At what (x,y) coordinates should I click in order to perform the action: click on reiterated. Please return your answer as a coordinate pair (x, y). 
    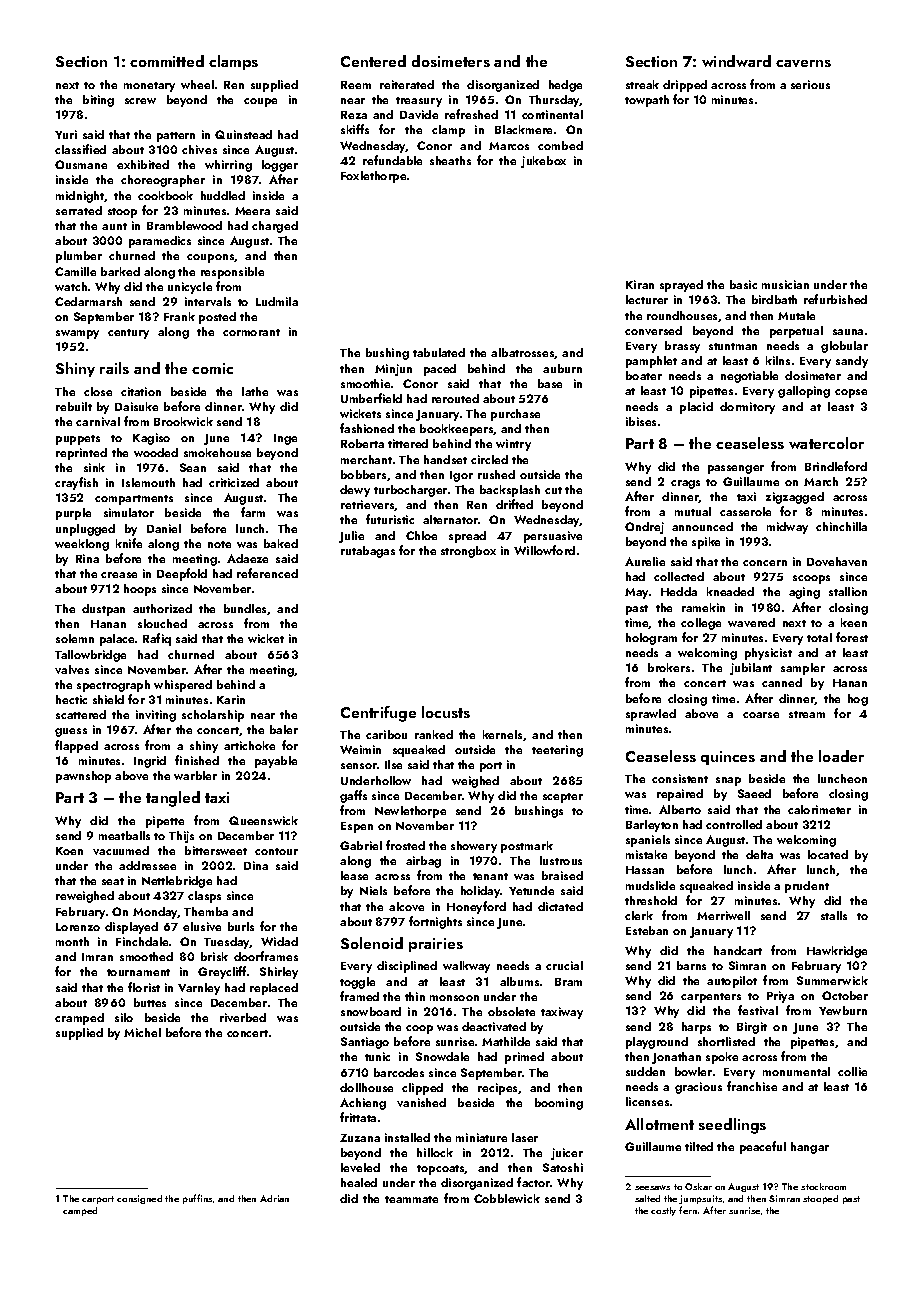
    Looking at the image, I should click on (407, 84).
